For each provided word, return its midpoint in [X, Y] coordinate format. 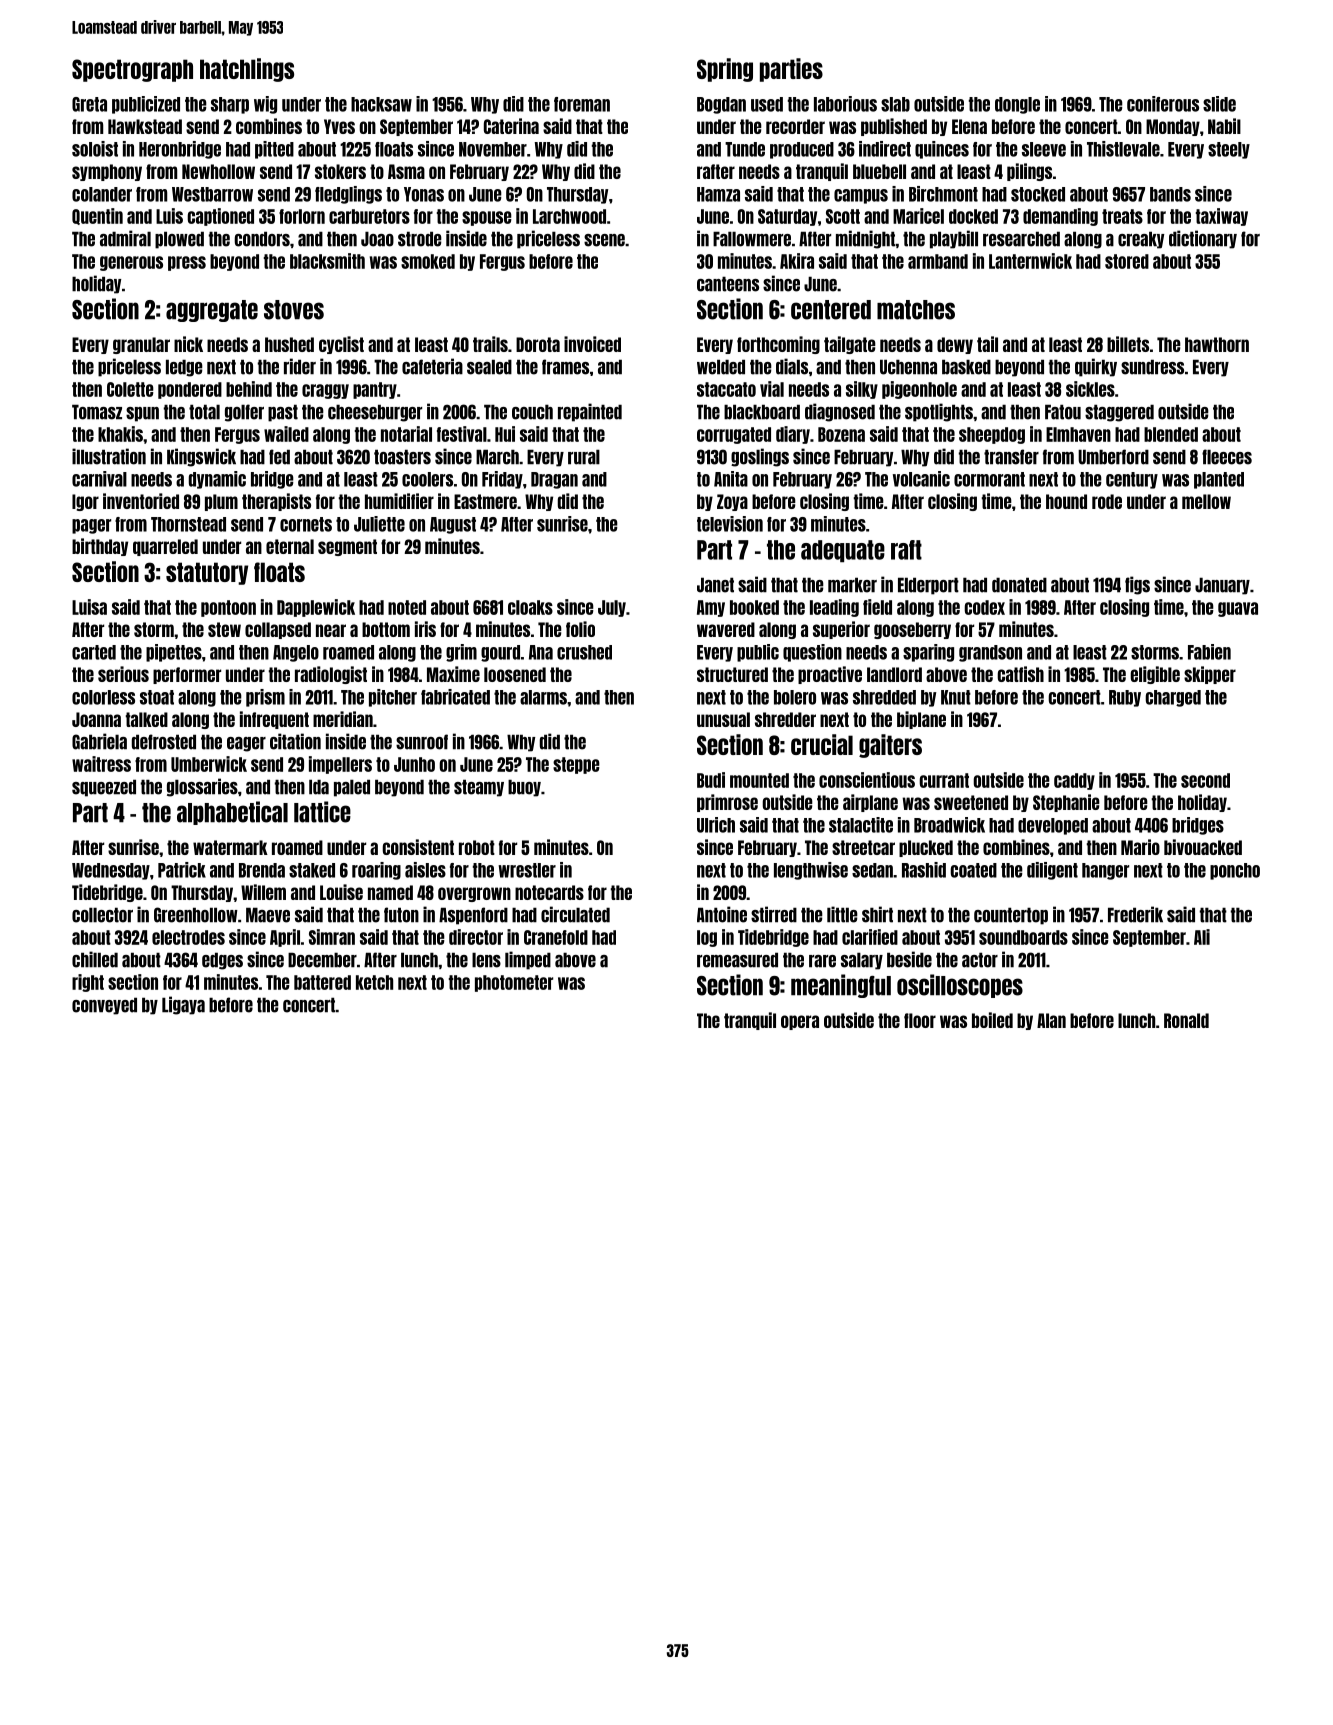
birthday [100, 547]
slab [895, 104]
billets [1128, 344]
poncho [1235, 871]
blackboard [762, 412]
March [497, 457]
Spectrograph [132, 70]
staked [312, 870]
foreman [582, 104]
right [88, 983]
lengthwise [811, 871]
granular [141, 345]
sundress [1152, 367]
